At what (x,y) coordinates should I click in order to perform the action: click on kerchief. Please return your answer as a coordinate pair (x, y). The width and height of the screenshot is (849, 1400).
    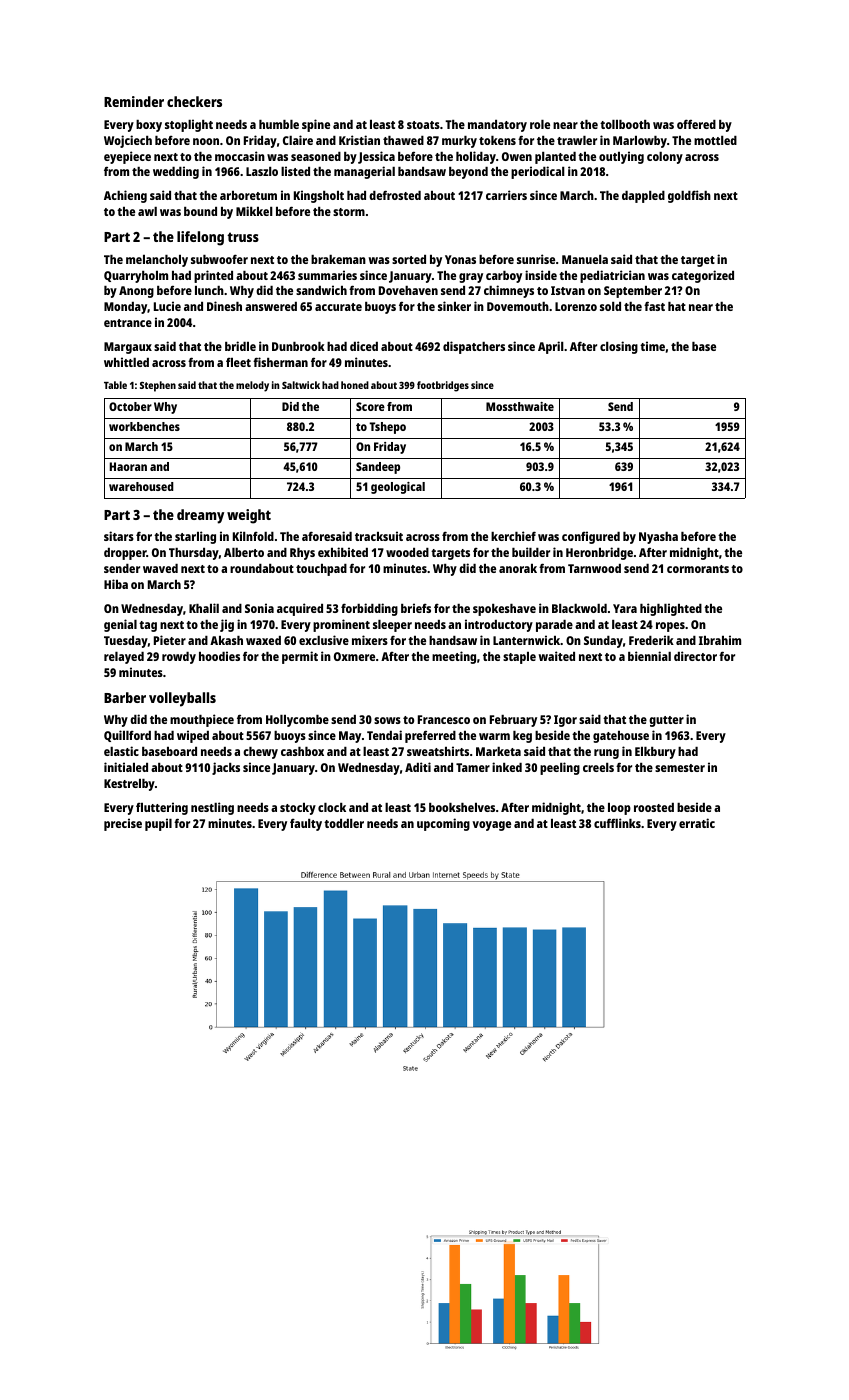
    Looking at the image, I should click on (513, 536).
